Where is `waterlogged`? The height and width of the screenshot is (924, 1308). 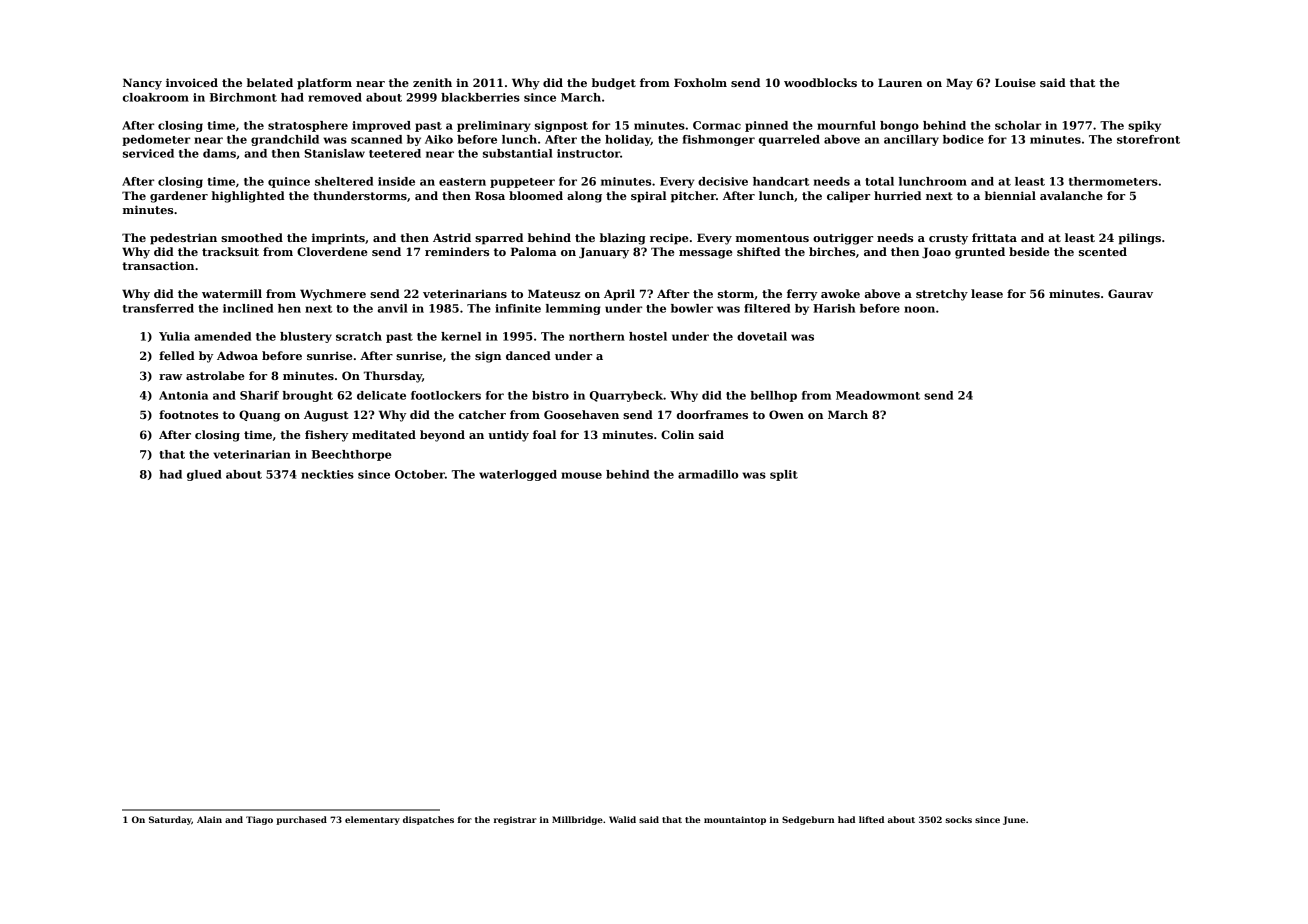 waterlogged is located at coordinates (518, 475).
